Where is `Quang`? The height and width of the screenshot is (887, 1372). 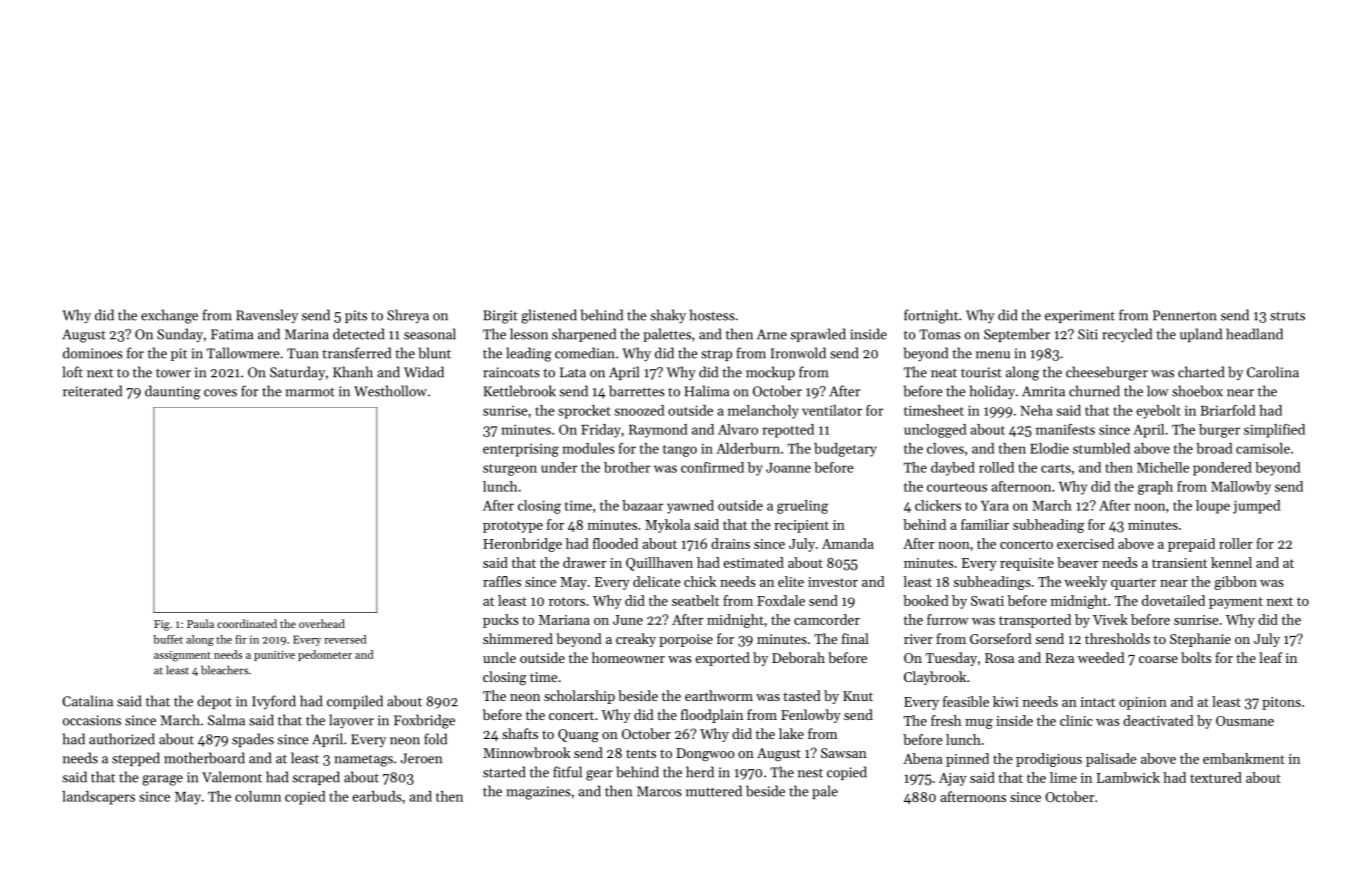 Quang is located at coordinates (578, 735).
